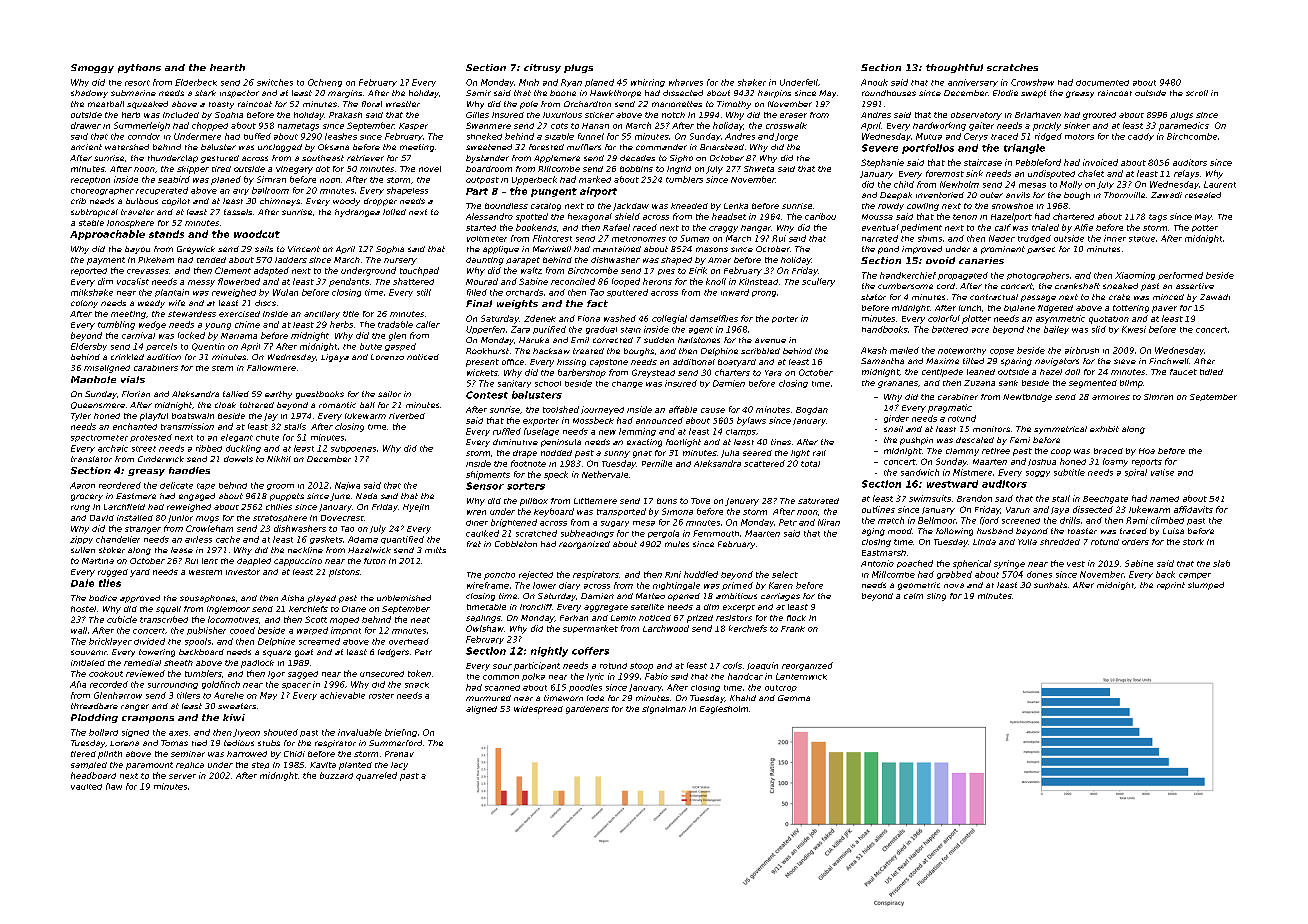 This screenshot has width=1308, height=924. Describe the element at coordinates (1197, 93) in the screenshot. I see `scroll` at that location.
